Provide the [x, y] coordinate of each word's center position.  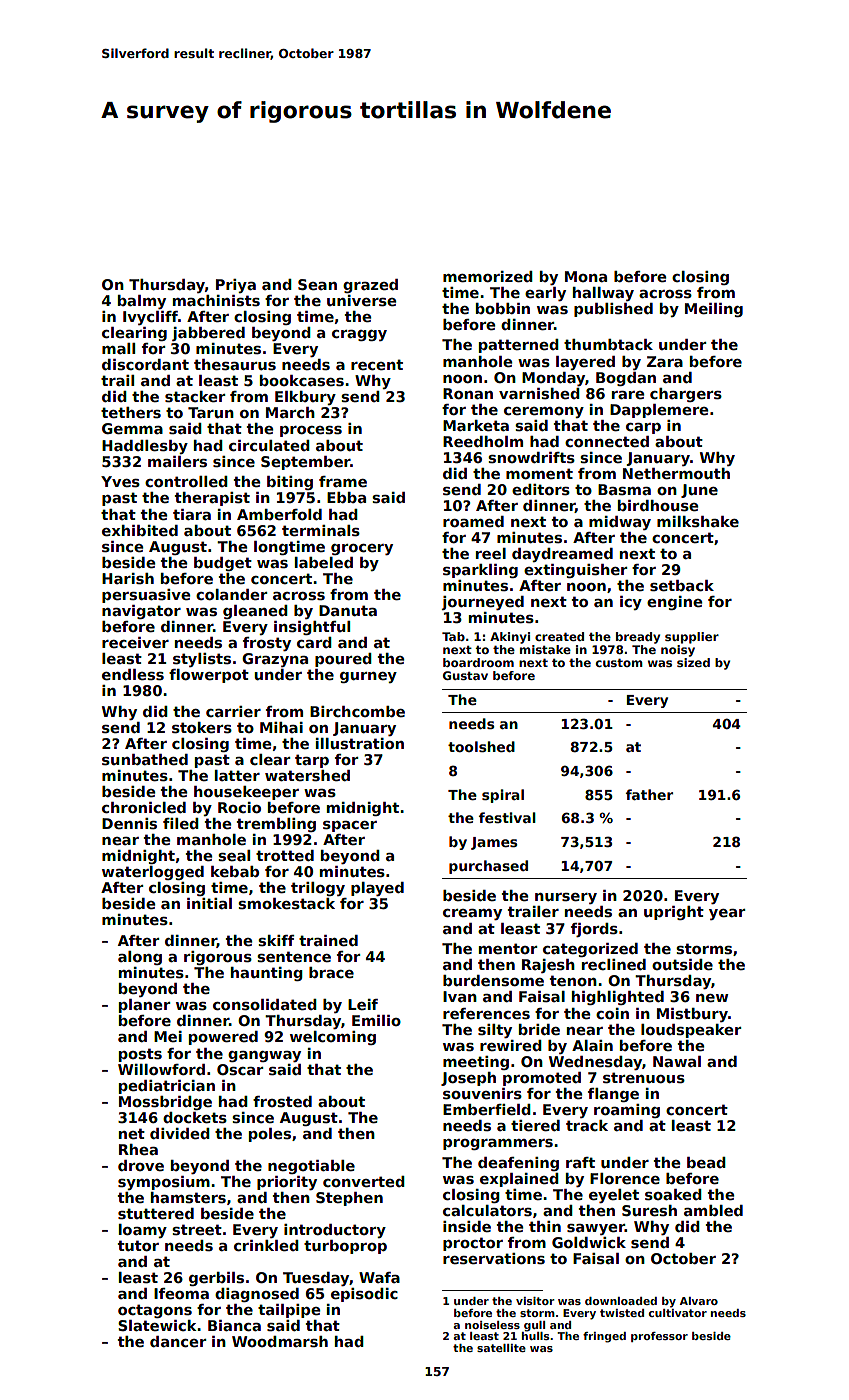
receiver [135, 642]
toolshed [481, 746]
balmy [142, 302]
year [727, 914]
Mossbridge [165, 1103]
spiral [503, 796]
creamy [472, 914]
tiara [192, 514]
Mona [586, 276]
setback [682, 585]
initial [209, 903]
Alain [592, 1045]
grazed [370, 286]
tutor [138, 1245]
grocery [362, 549]
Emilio [376, 1020]
